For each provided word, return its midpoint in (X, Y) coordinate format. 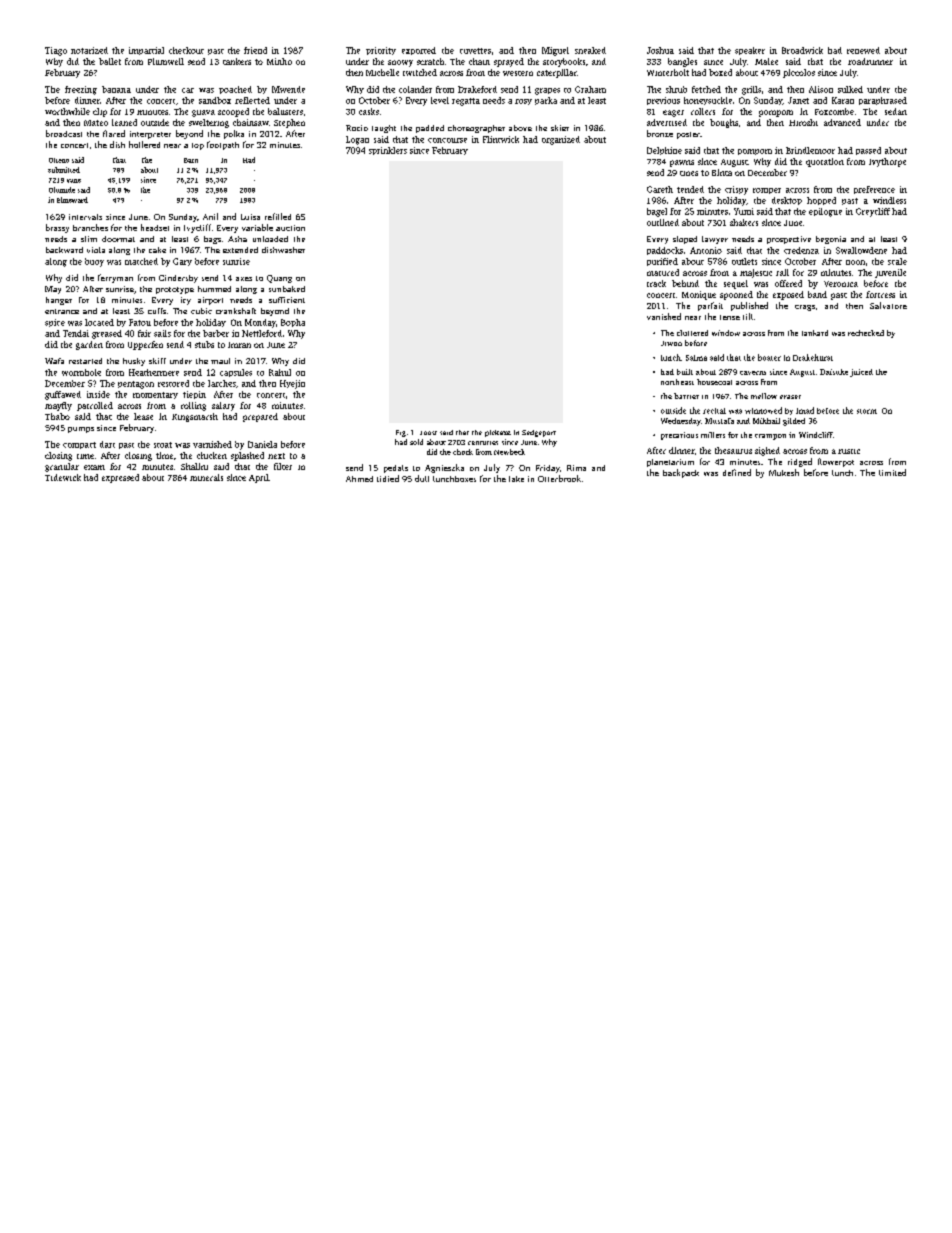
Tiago (56, 51)
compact (79, 445)
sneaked (590, 50)
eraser (790, 397)
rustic (849, 451)
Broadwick (802, 50)
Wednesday (681, 422)
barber (216, 333)
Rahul (280, 372)
